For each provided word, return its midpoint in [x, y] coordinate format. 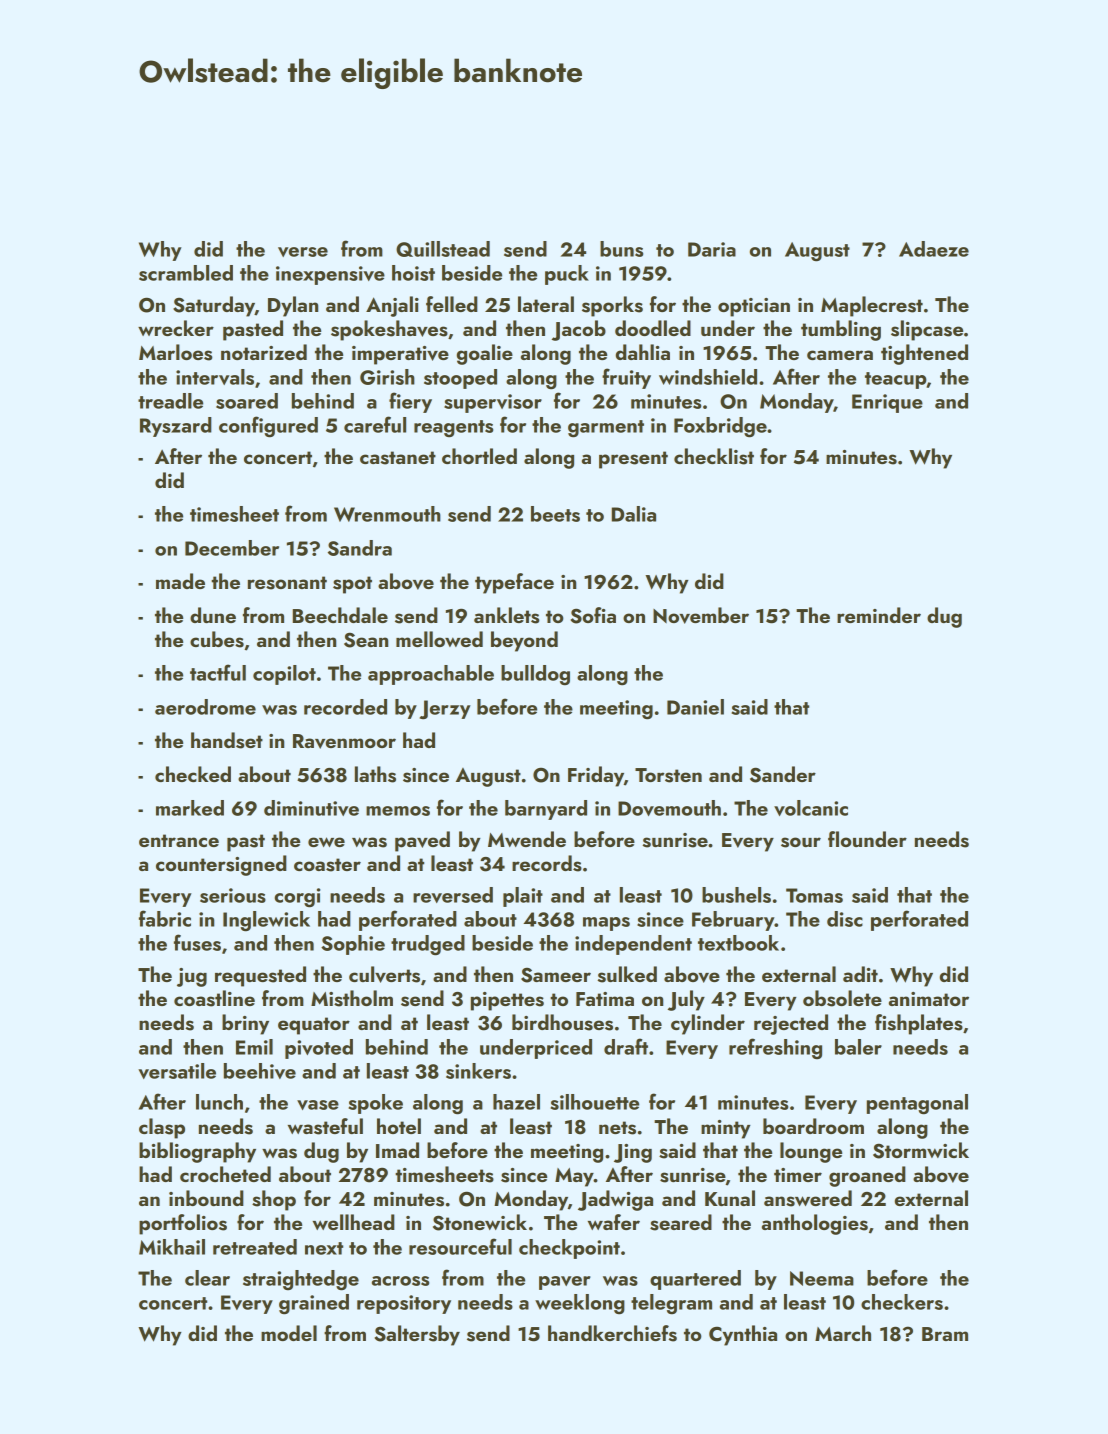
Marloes [175, 352]
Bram [945, 1334]
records [547, 863]
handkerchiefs [612, 1333]
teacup [895, 380]
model [289, 1333]
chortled [479, 456]
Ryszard [176, 427]
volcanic [811, 808]
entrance [179, 840]
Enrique [887, 403]
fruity [626, 378]
